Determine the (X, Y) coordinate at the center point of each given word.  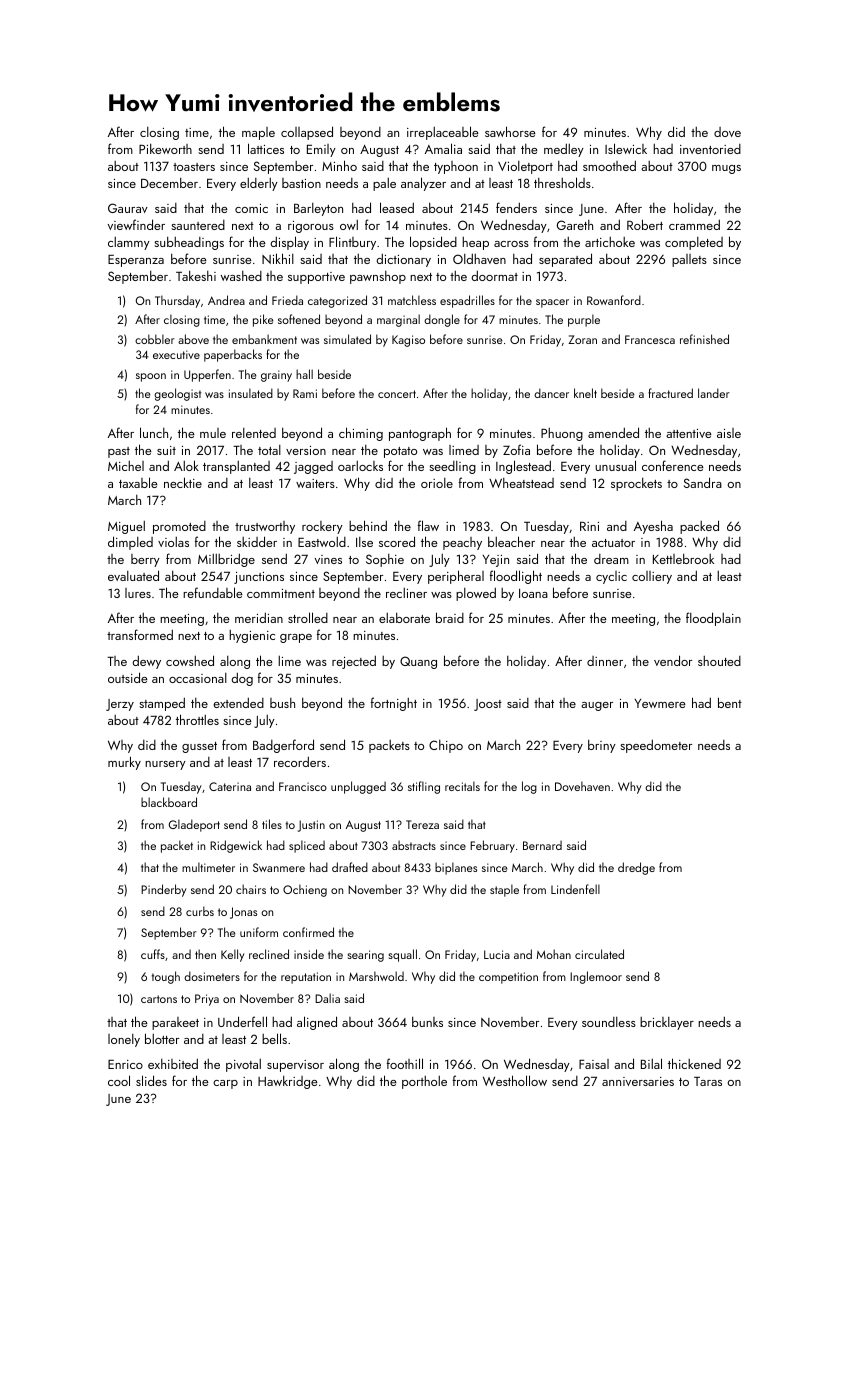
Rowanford (614, 300)
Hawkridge (288, 1082)
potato (400, 452)
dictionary (404, 260)
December (169, 183)
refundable (213, 592)
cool (119, 1080)
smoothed (609, 165)
